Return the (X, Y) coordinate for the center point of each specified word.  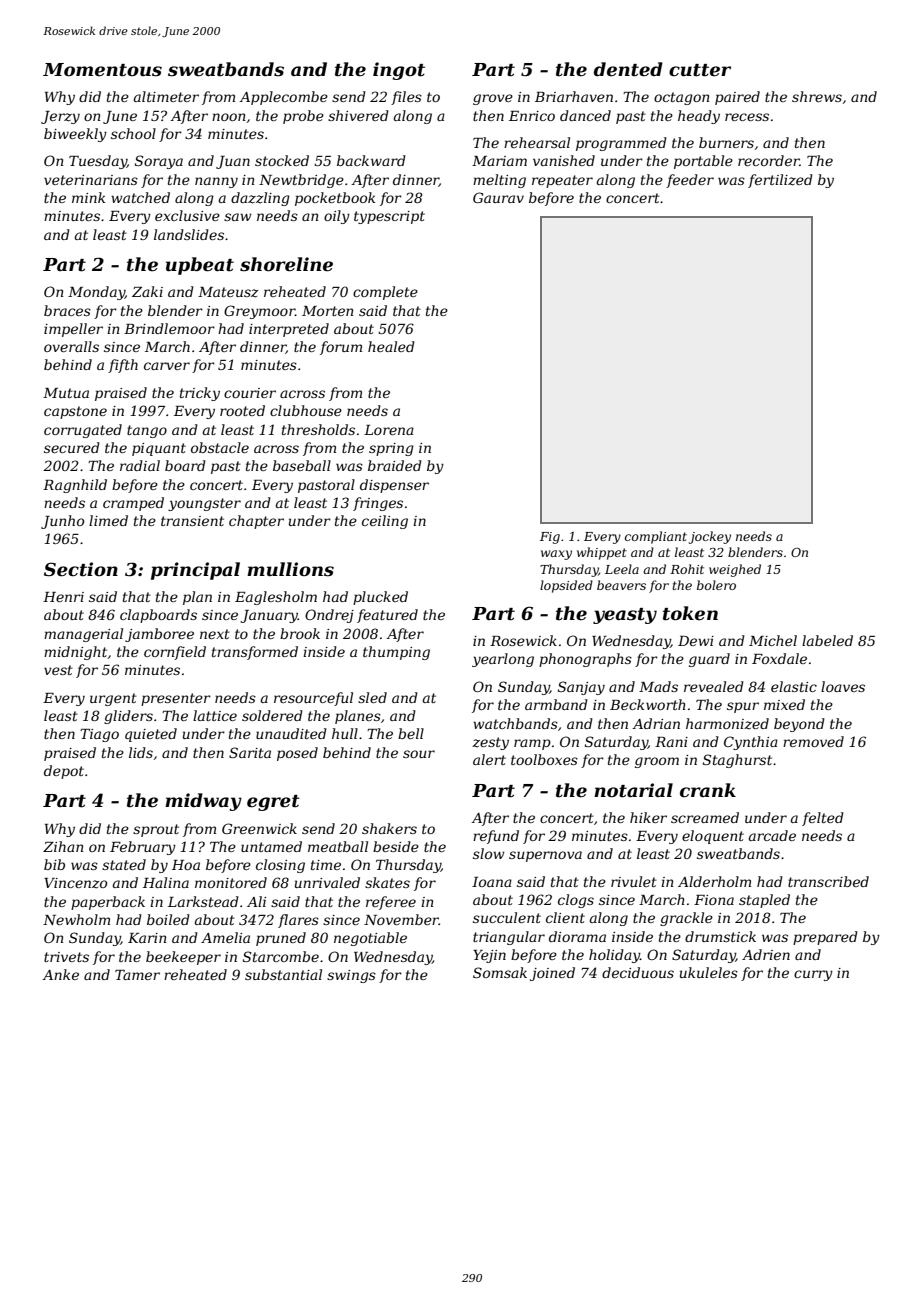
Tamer (137, 975)
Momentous (102, 70)
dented (628, 69)
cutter (700, 70)
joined (552, 974)
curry (813, 975)
